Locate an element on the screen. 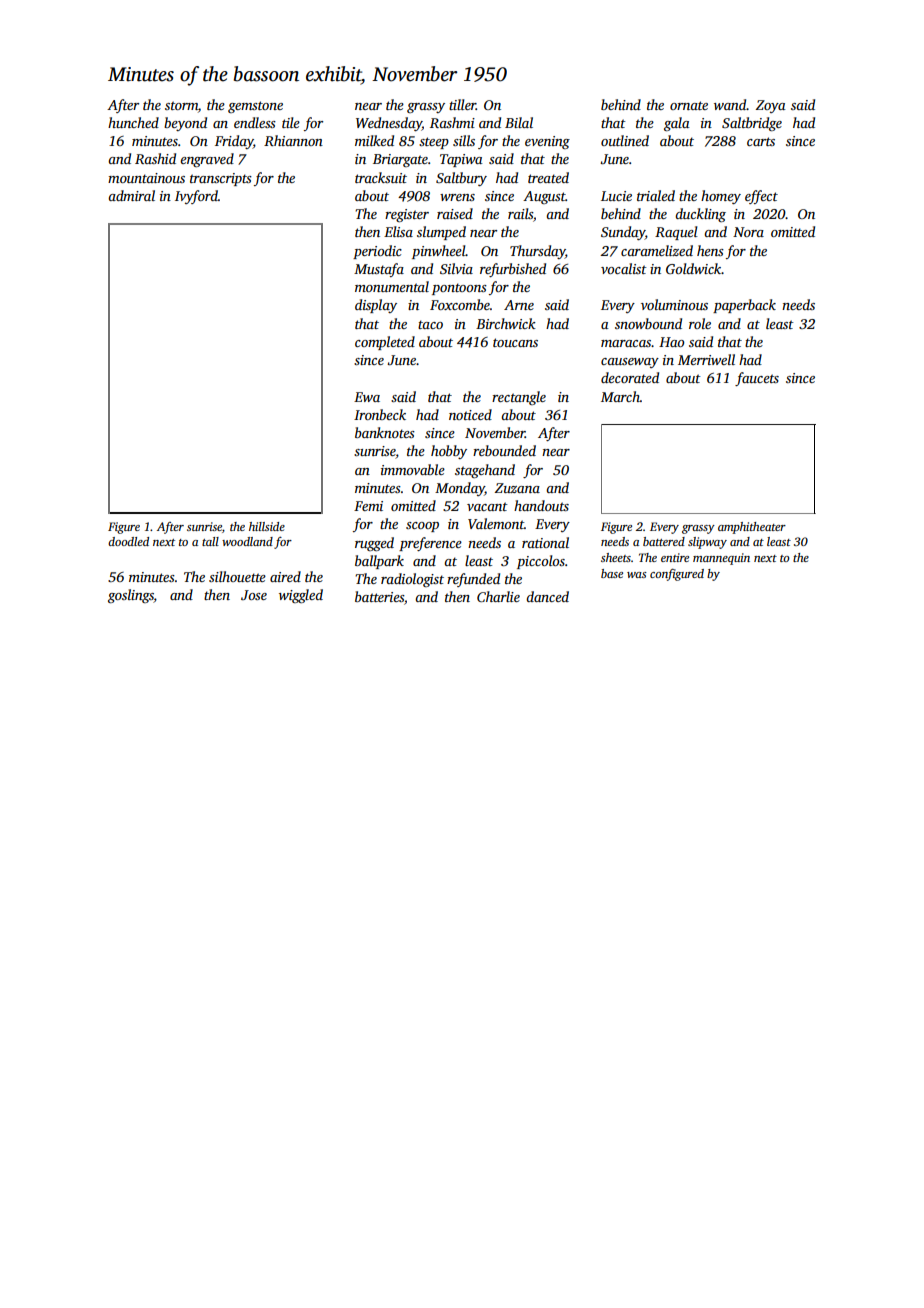 The height and width of the screenshot is (1308, 924). Tapiwa is located at coordinates (461, 160).
